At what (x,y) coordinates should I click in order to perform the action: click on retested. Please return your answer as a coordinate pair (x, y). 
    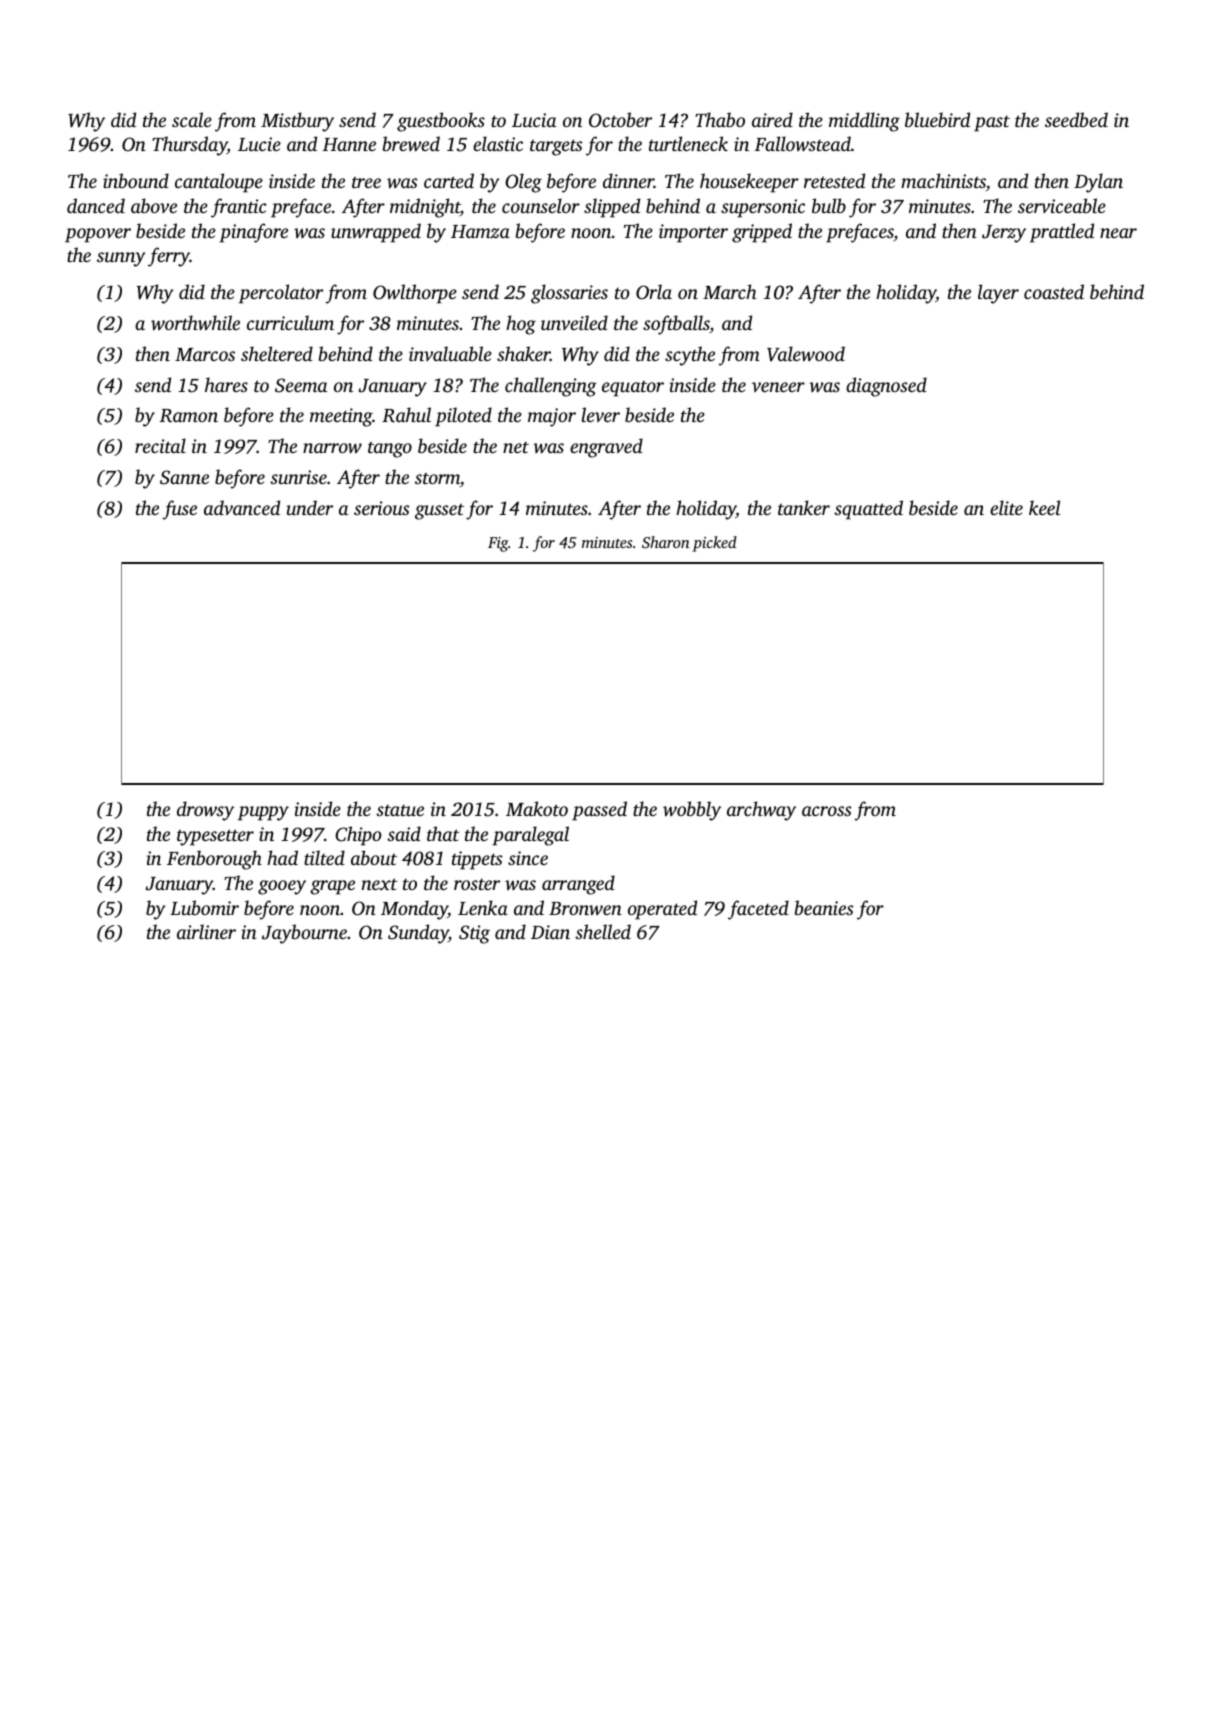
    Looking at the image, I should click on (834, 180).
